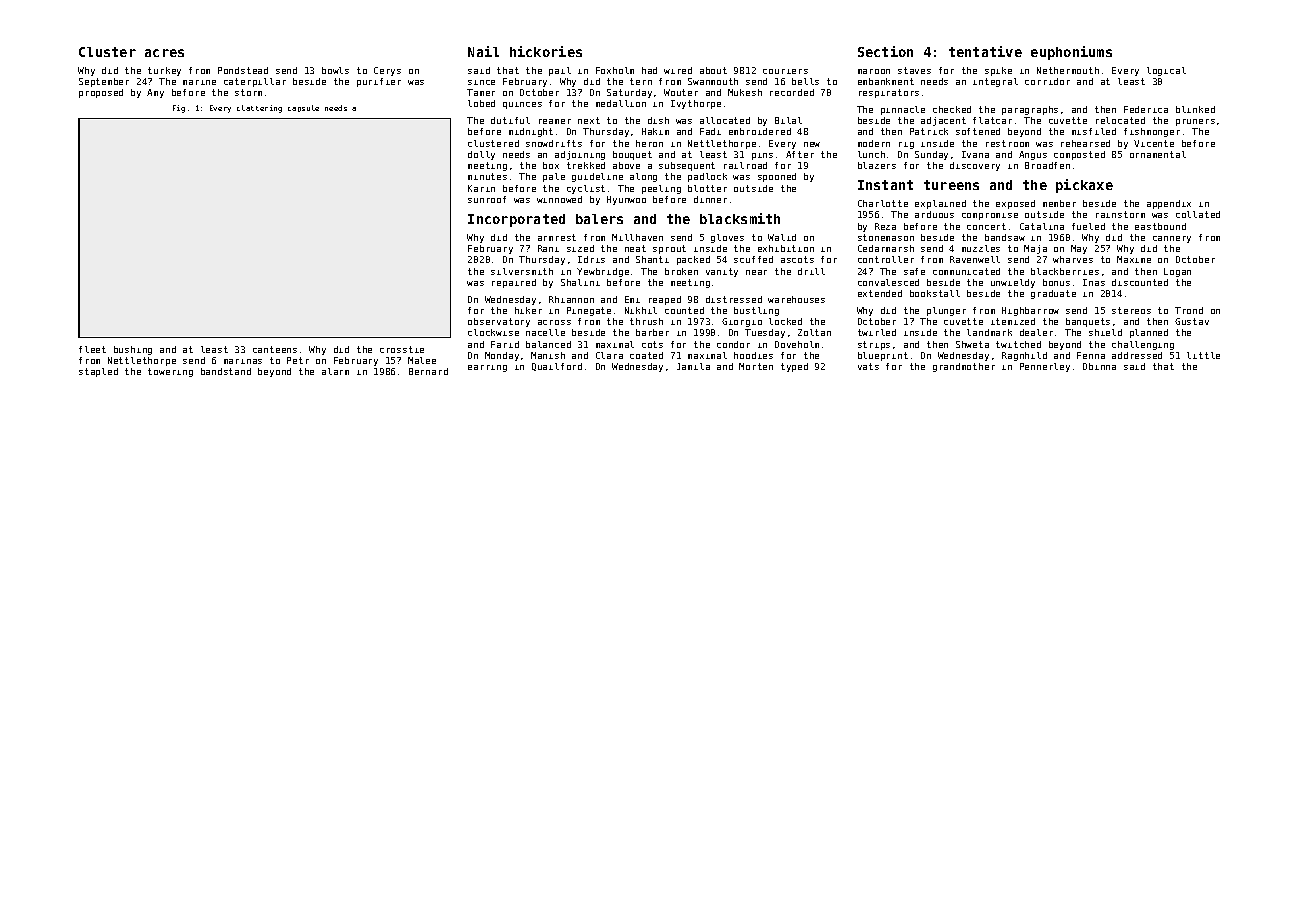 This screenshot has width=1308, height=924. I want to click on stapled, so click(98, 372).
